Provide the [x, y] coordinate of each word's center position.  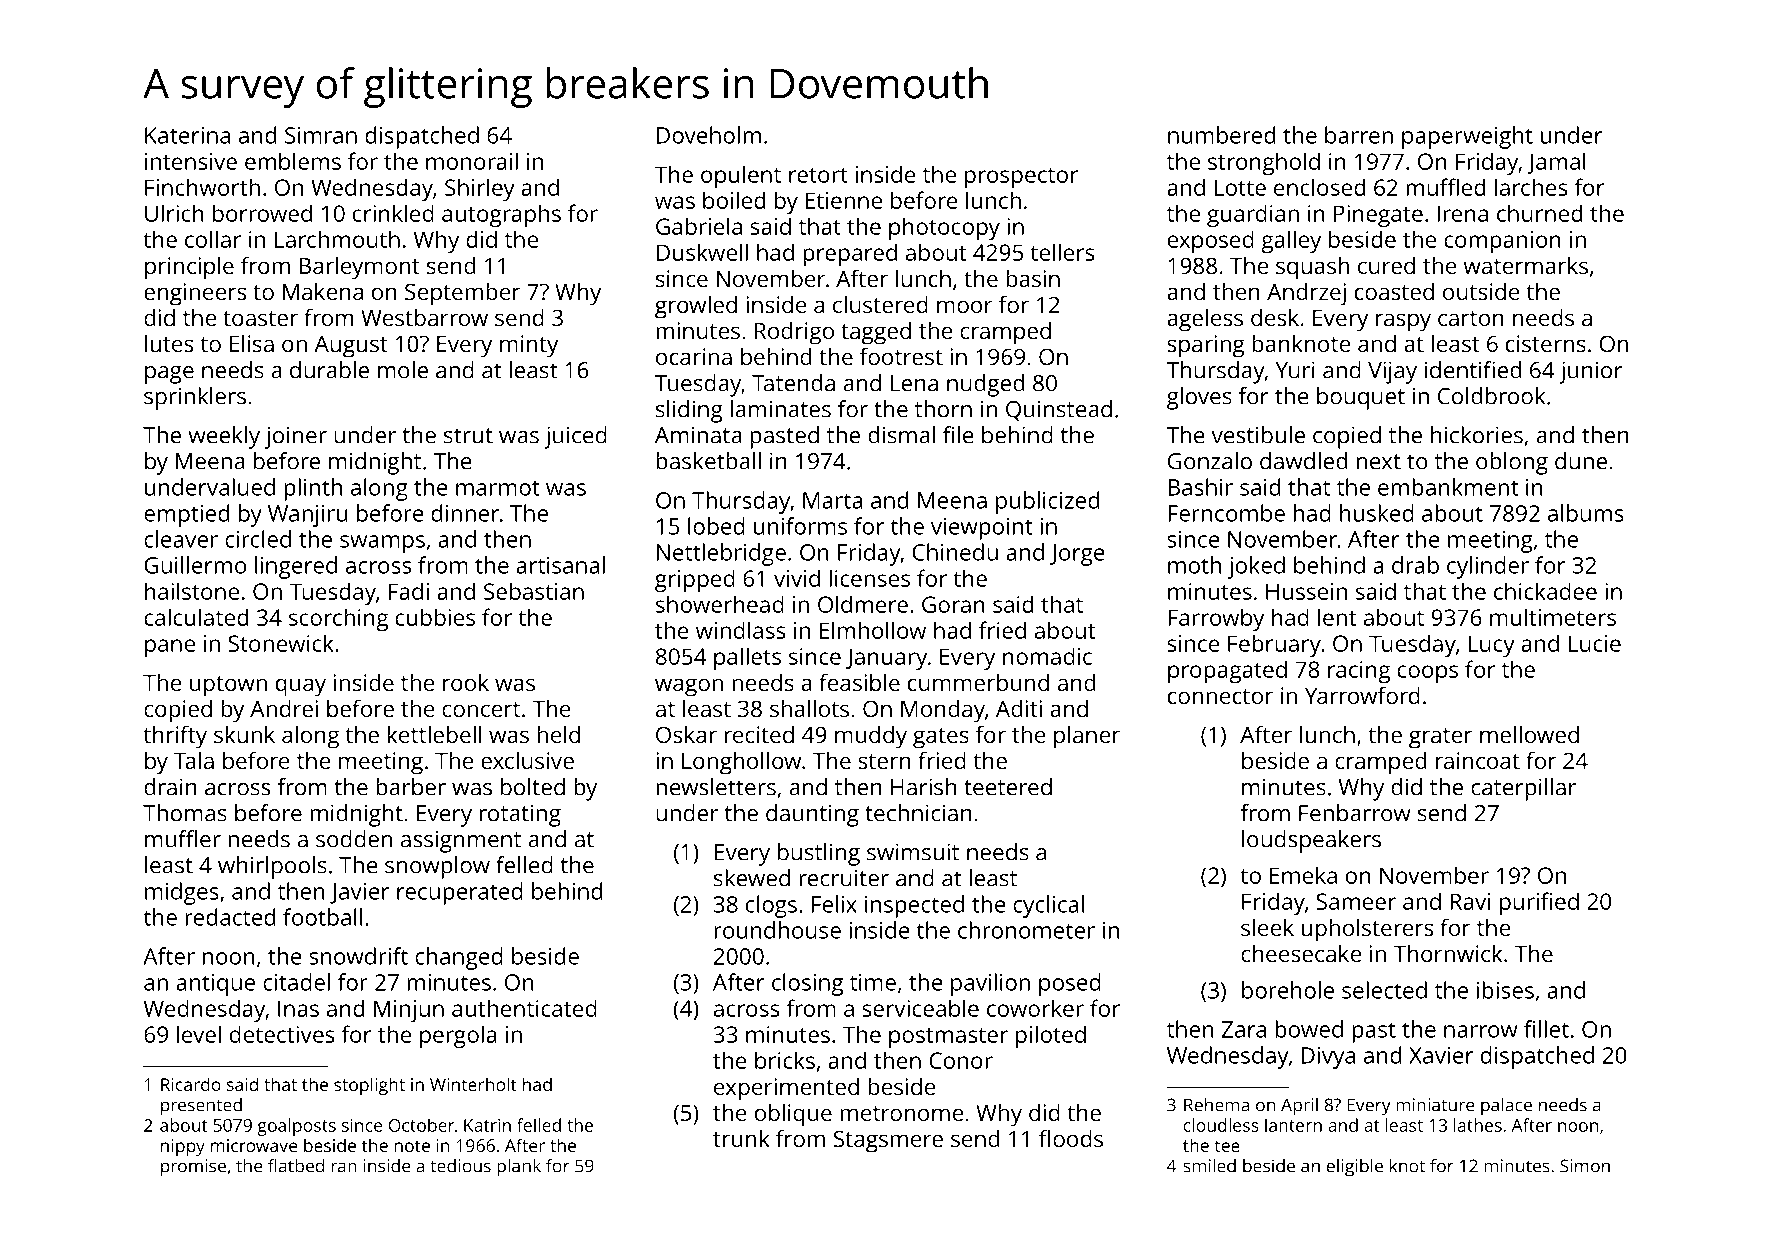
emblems [293, 161]
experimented [786, 1089]
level [199, 1034]
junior [1591, 372]
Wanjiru [307, 516]
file [958, 435]
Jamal [1556, 163]
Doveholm [709, 135]
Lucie [1594, 643]
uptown [228, 686]
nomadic [1047, 656]
